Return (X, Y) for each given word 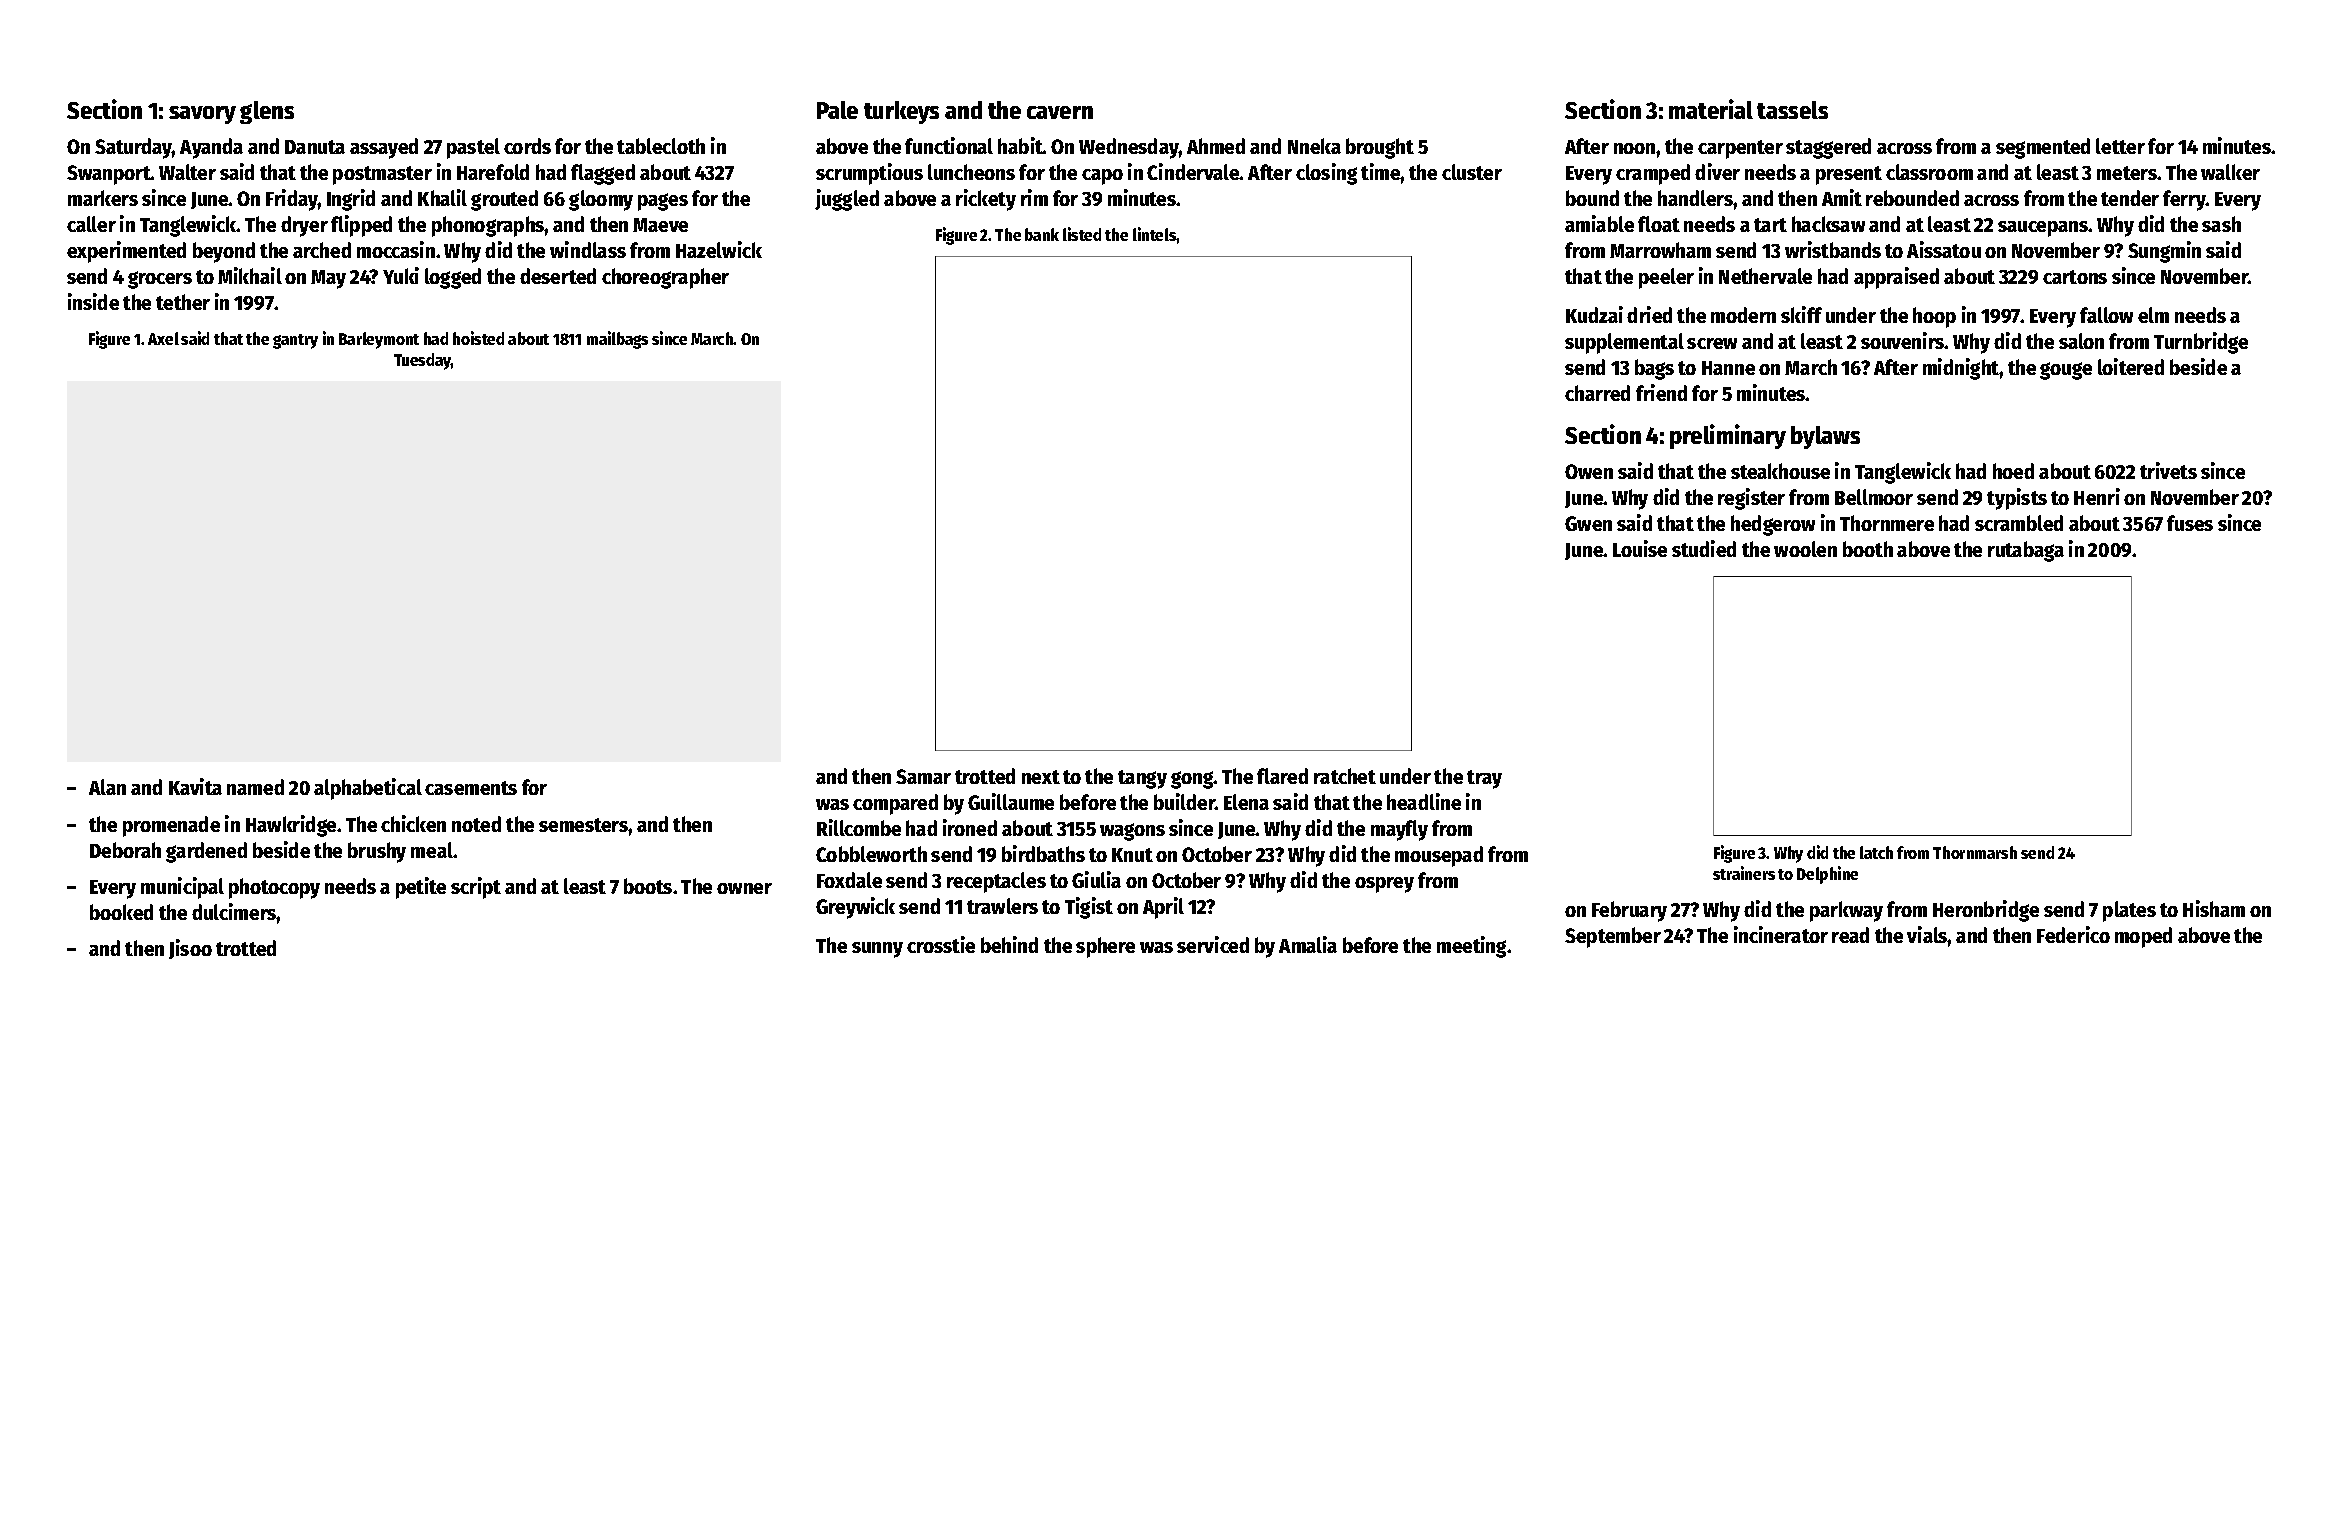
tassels (1792, 110)
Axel (163, 338)
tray (1484, 779)
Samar (923, 776)
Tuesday (422, 361)
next (1041, 777)
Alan (107, 787)
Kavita (195, 786)
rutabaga (2026, 551)
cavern (1060, 112)
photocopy (274, 888)
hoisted (478, 338)
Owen (1589, 471)
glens (267, 112)
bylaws (1825, 437)
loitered (2131, 366)
